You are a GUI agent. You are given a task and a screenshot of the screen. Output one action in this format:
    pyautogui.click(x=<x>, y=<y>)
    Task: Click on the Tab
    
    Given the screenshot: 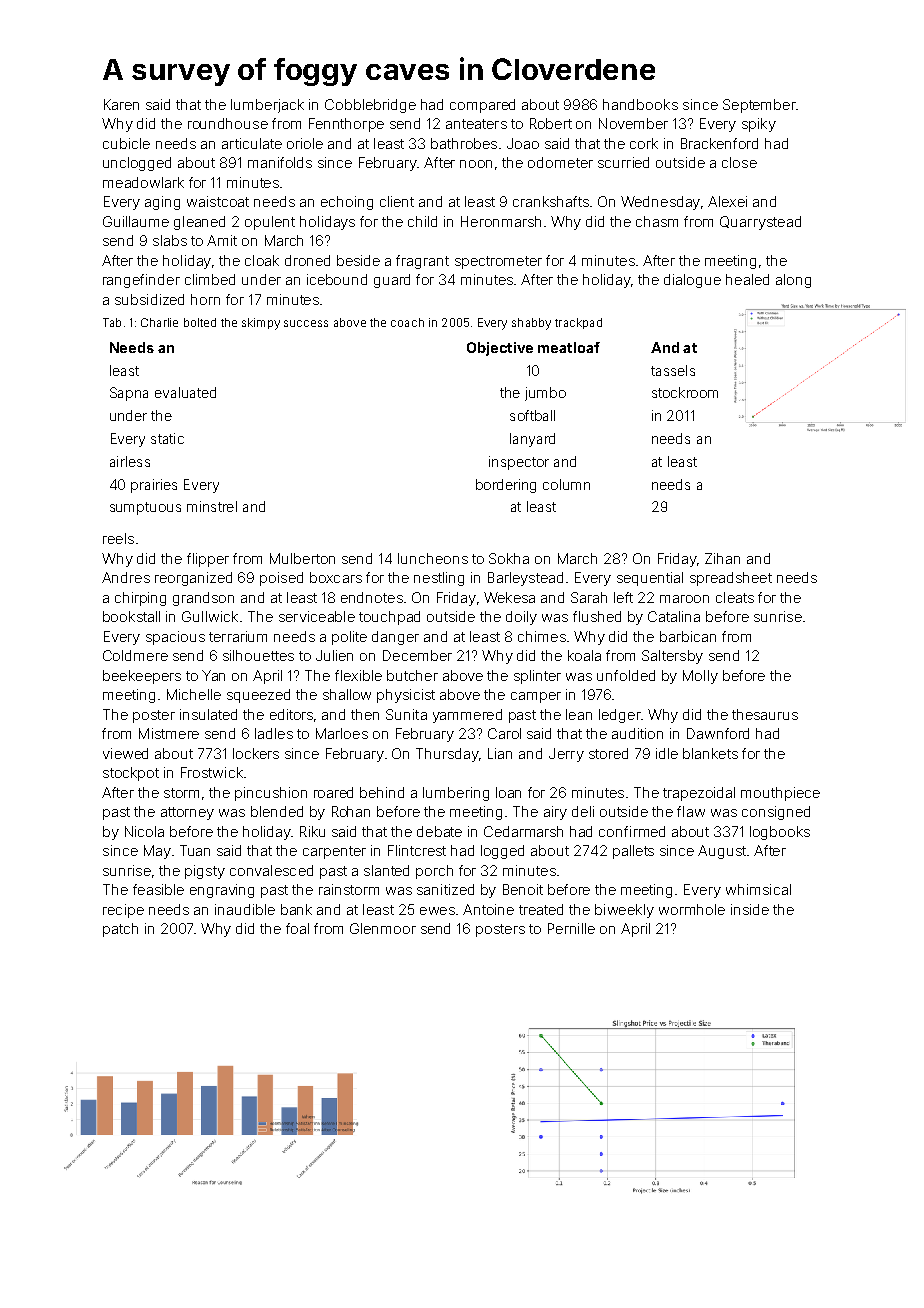 What is the action you would take?
    pyautogui.click(x=112, y=322)
